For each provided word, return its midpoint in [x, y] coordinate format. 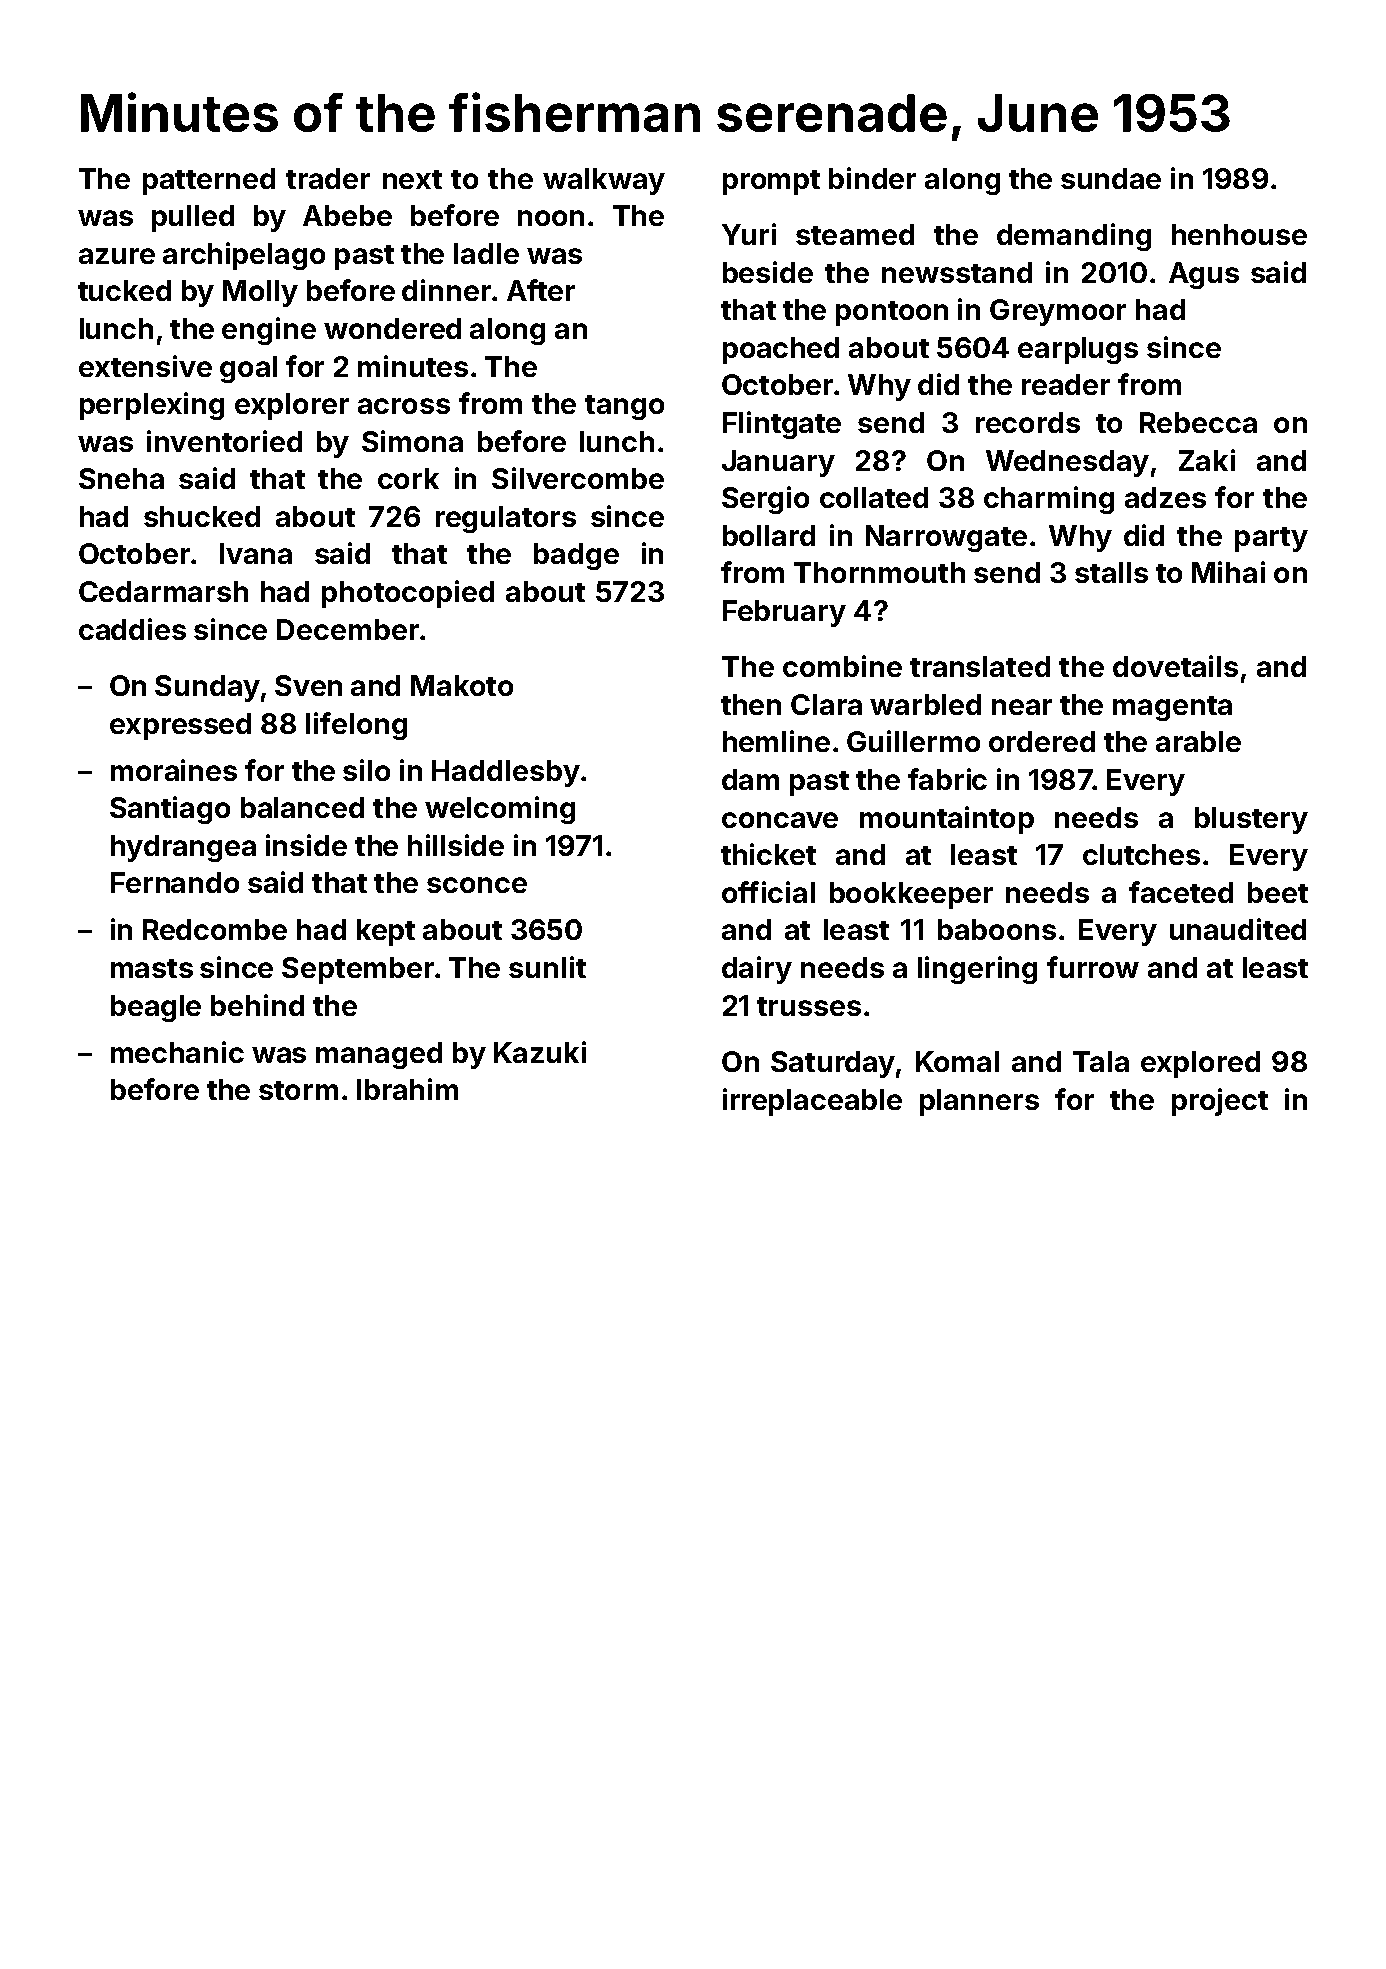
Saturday [833, 1064]
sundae [1111, 178]
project [1220, 1102]
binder [872, 178]
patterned [209, 181]
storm [298, 1090]
